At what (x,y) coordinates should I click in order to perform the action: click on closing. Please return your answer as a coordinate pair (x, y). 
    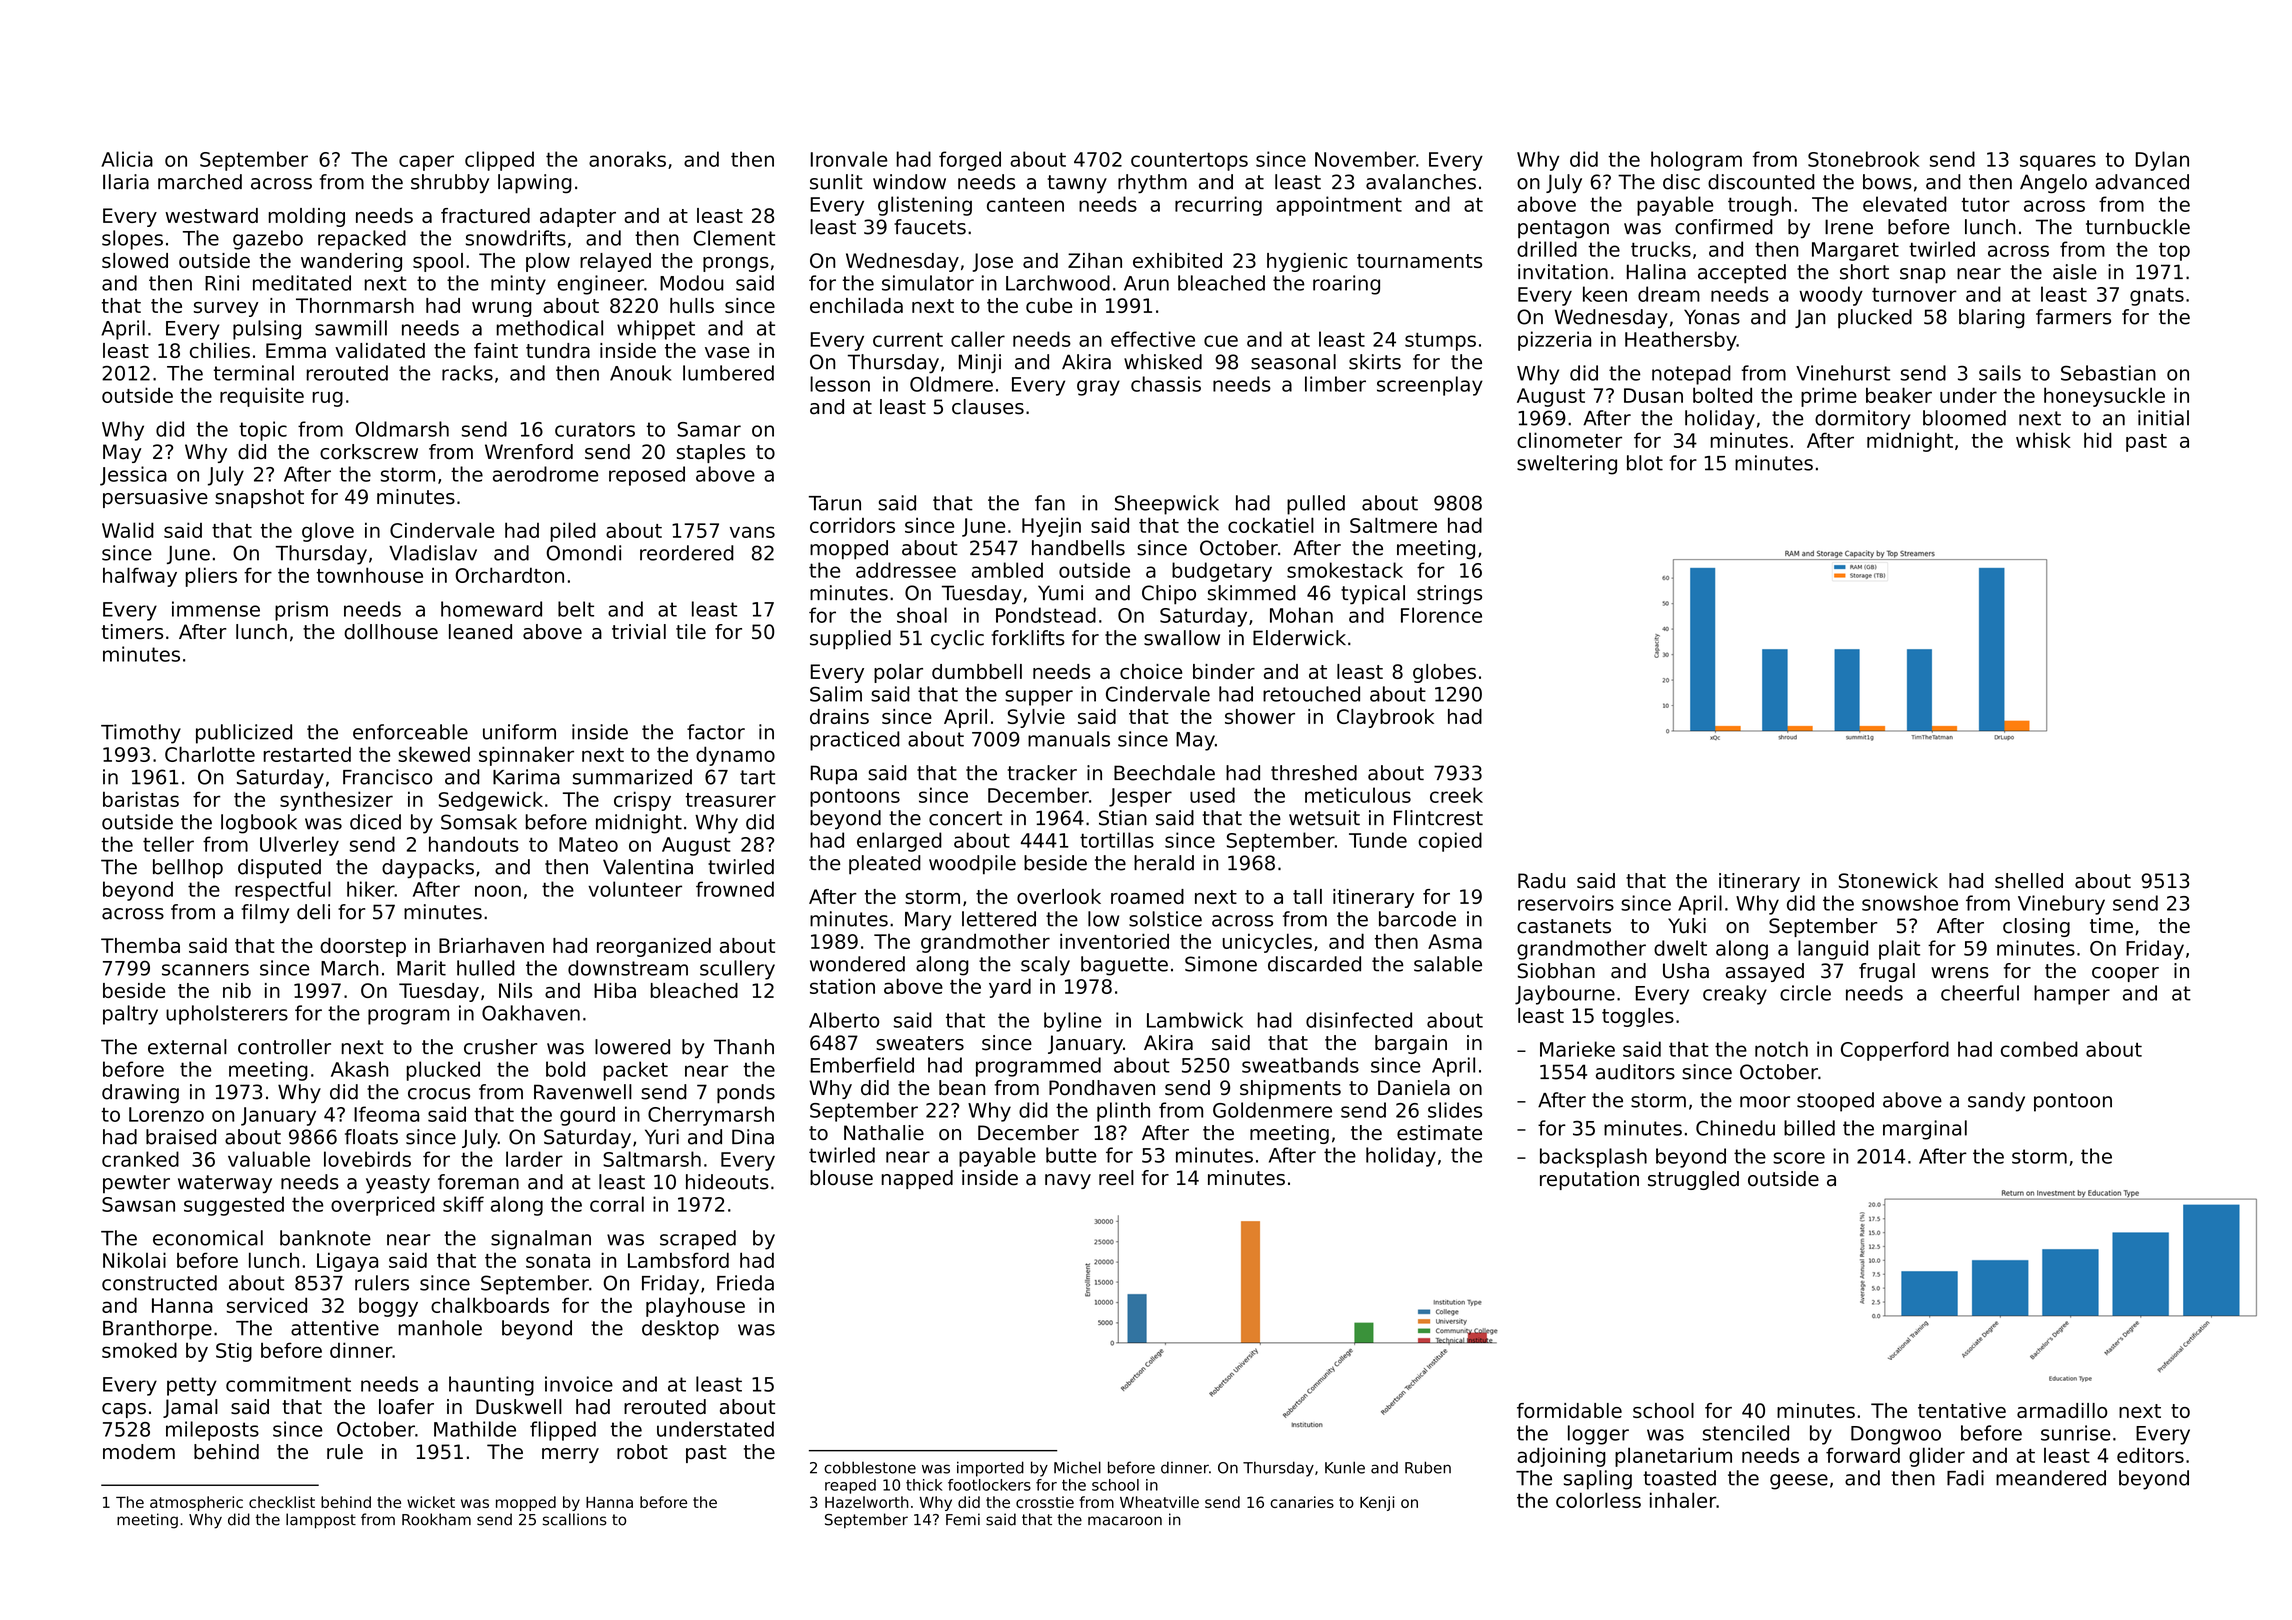
    Looking at the image, I should click on (2036, 927).
